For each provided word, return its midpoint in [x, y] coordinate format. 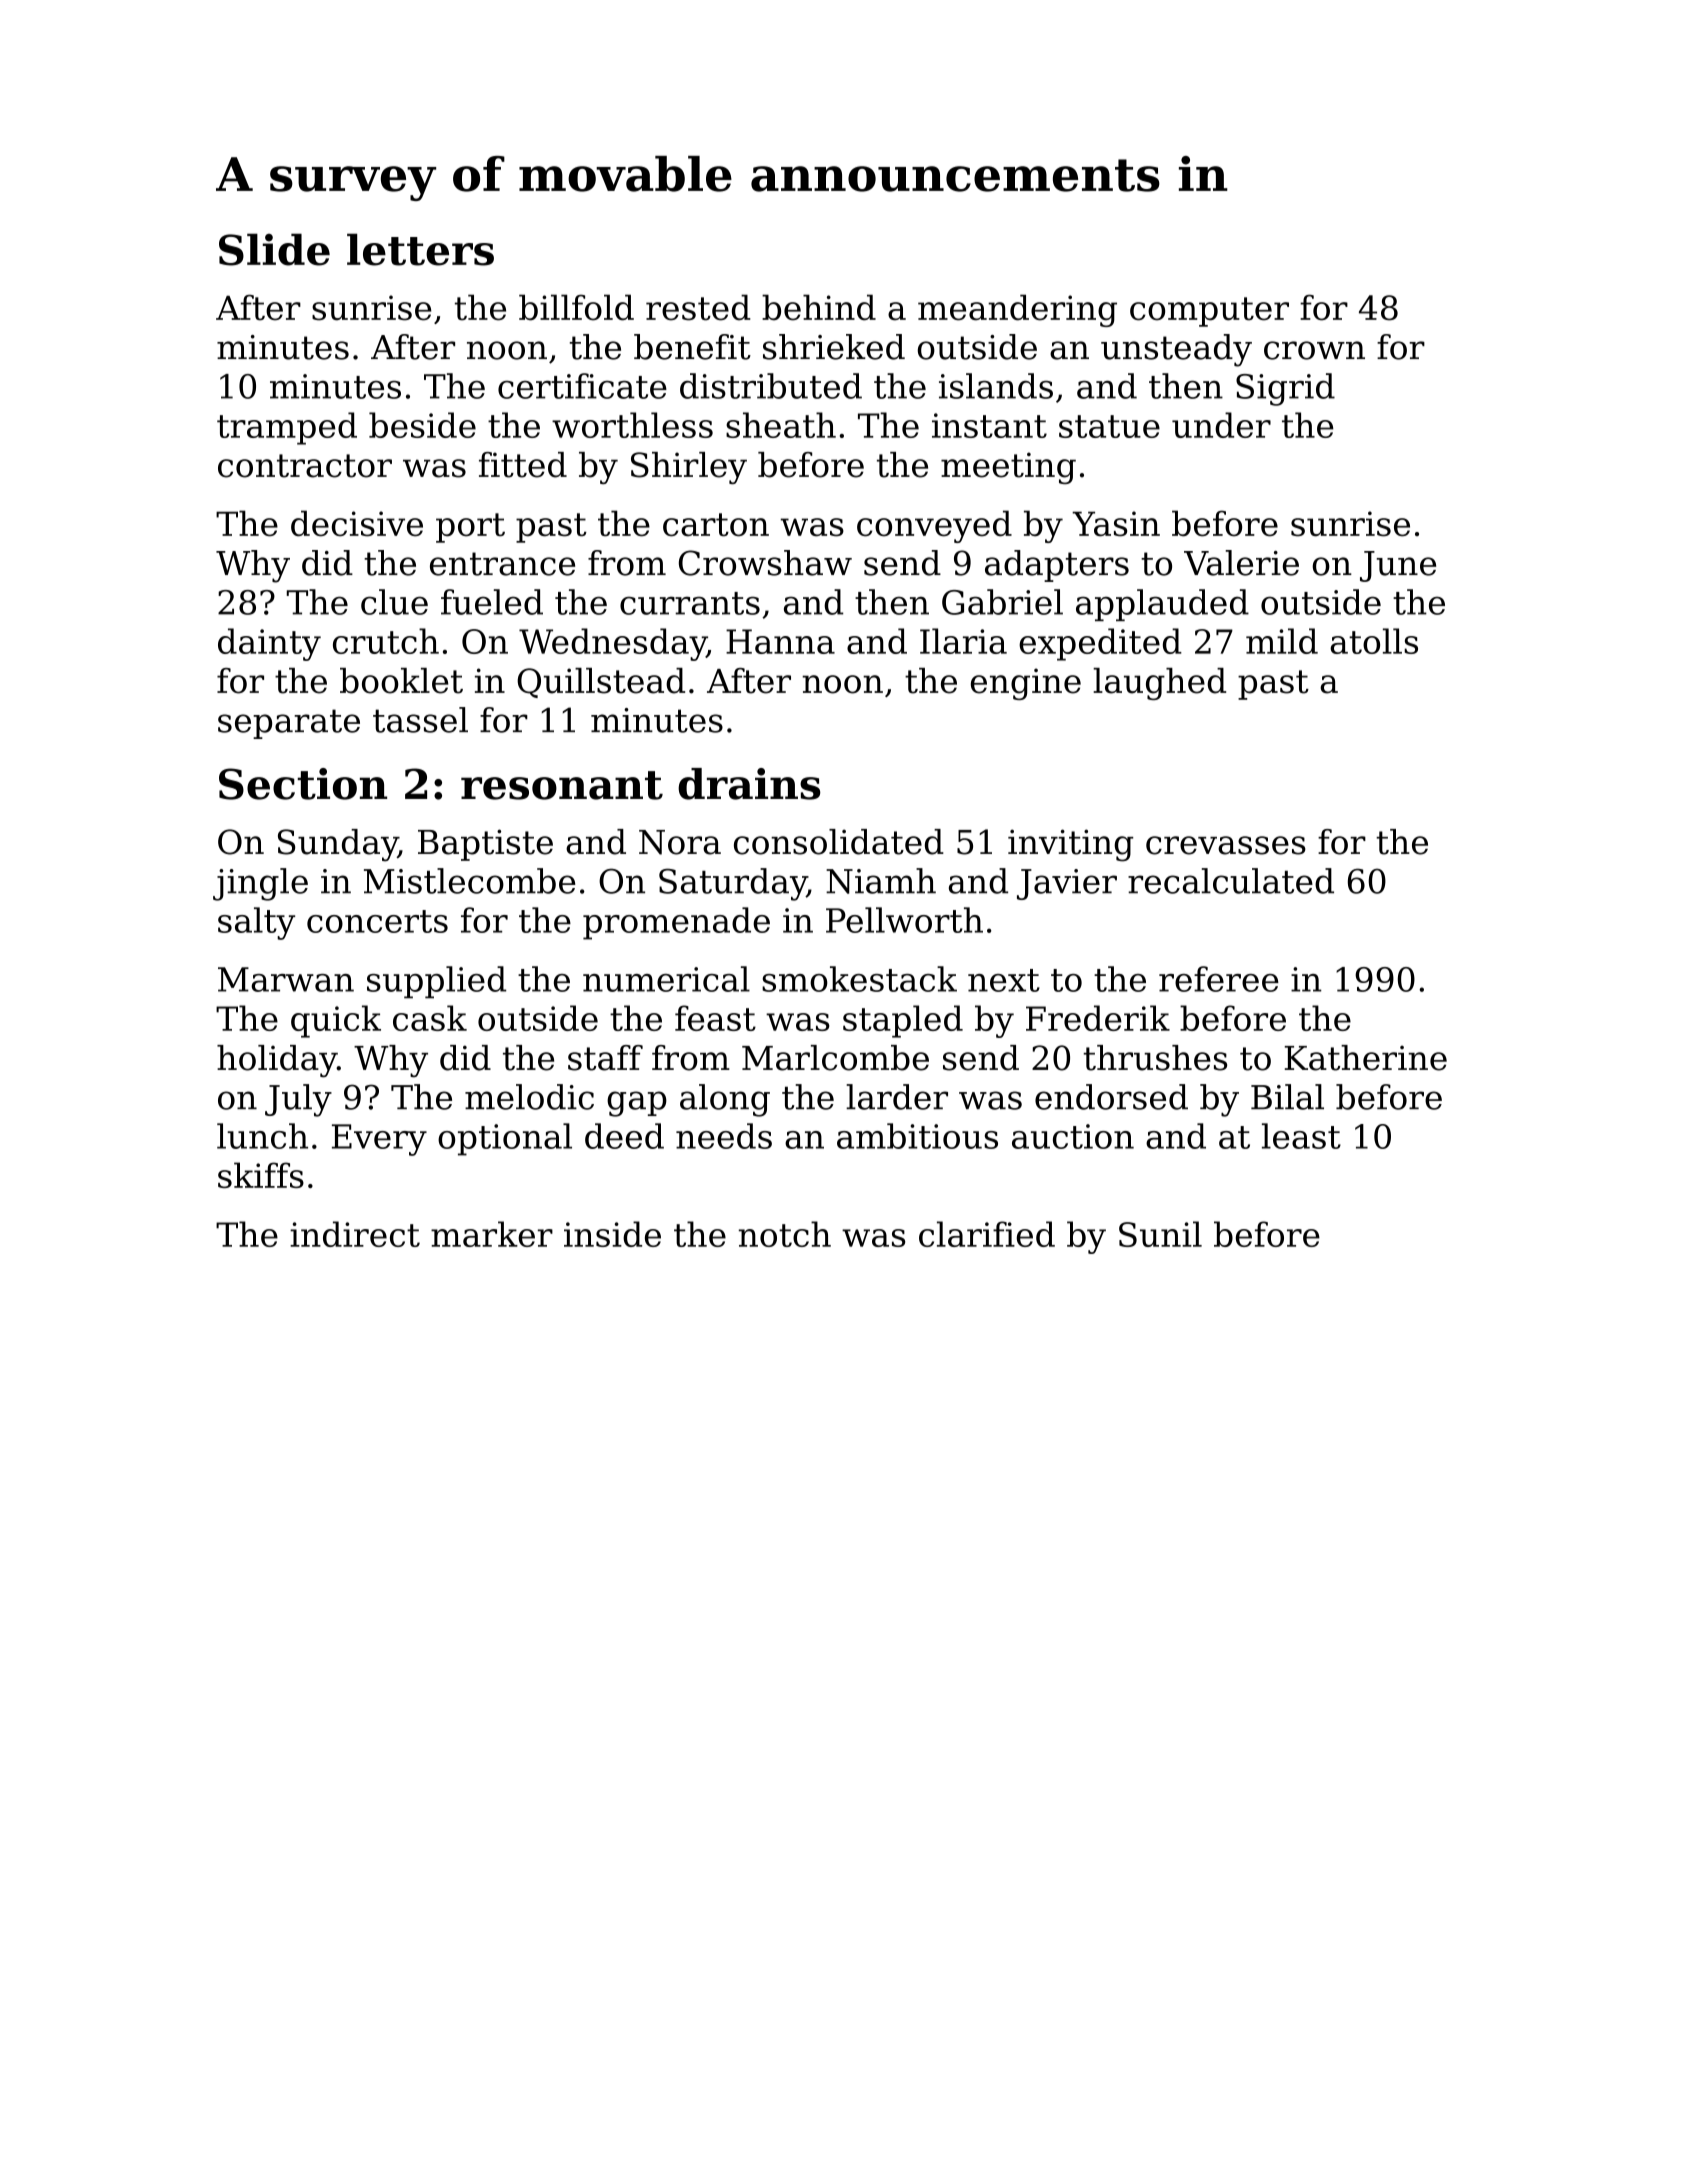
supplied [436, 982]
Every [379, 1140]
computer [1209, 312]
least [1301, 1136]
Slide [274, 249]
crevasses [1226, 845]
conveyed [934, 526]
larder [897, 1097]
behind [819, 307]
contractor [305, 466]
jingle [260, 884]
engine [1026, 684]
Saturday [733, 884]
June [1398, 566]
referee [1219, 979]
